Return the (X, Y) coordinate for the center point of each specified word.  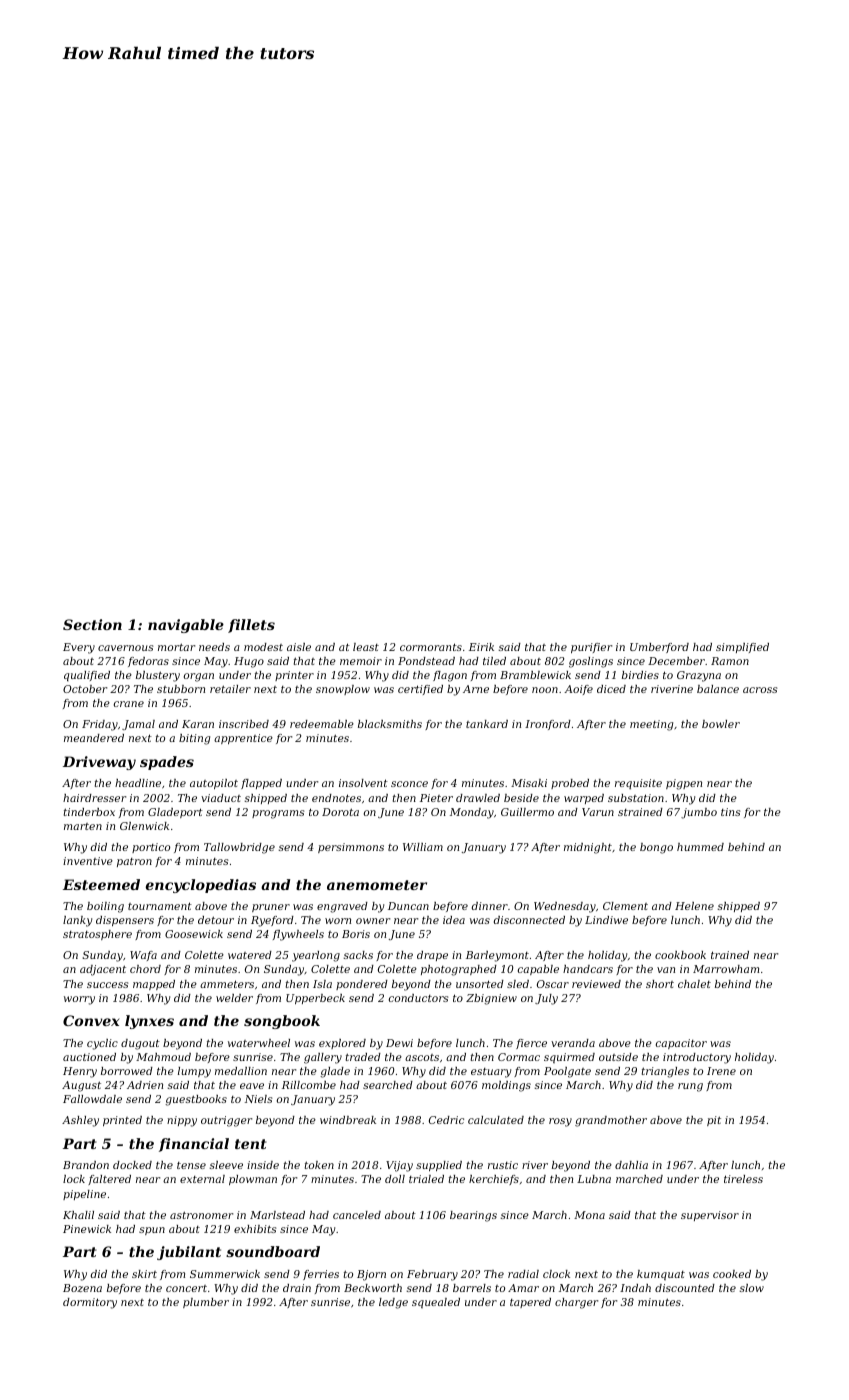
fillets (251, 626)
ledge (393, 1303)
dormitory (90, 1303)
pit (714, 1121)
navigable (186, 626)
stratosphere (97, 935)
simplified (742, 648)
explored (342, 1044)
